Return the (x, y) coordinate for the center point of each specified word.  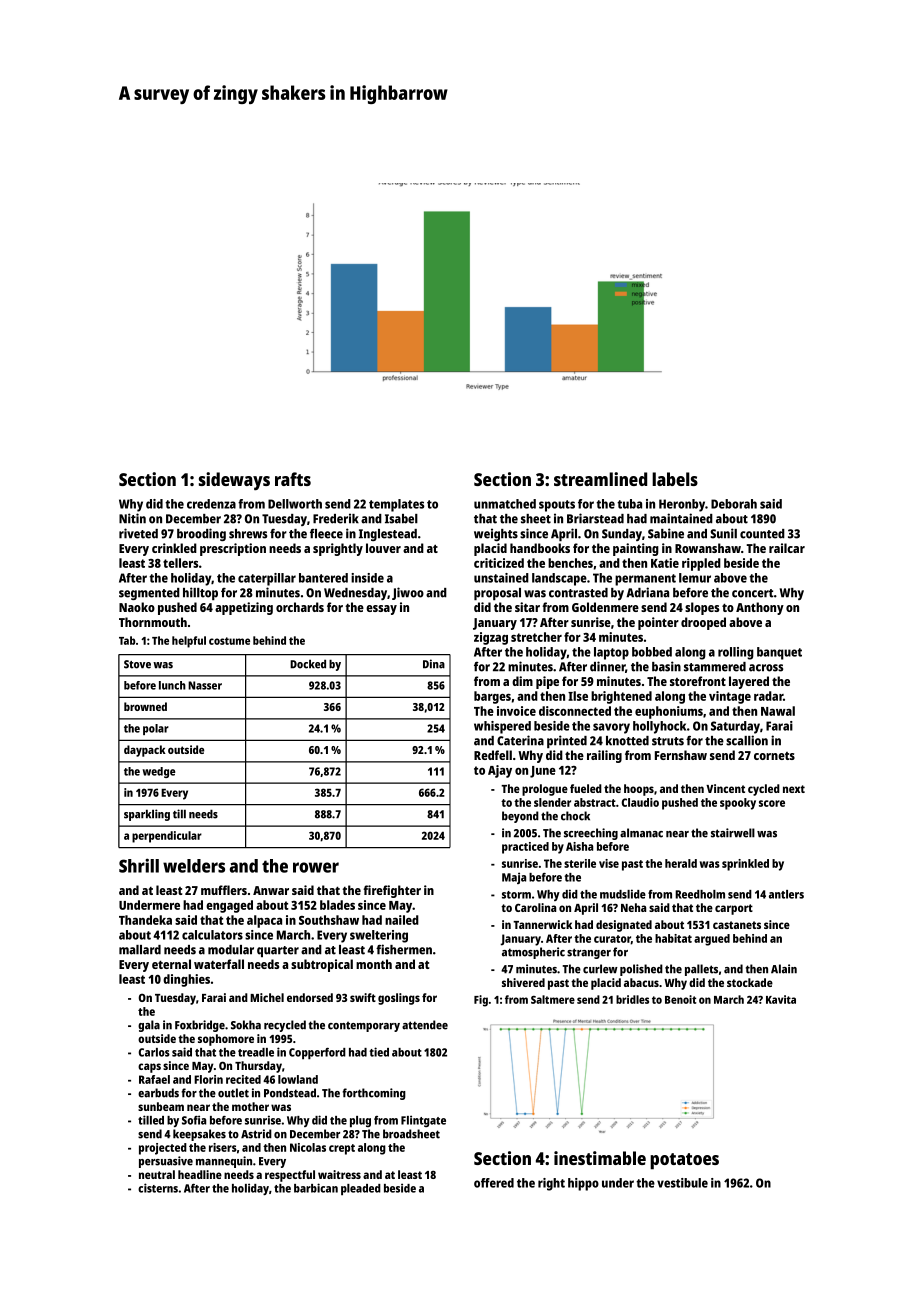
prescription (233, 549)
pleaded (361, 1189)
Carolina (535, 907)
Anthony (760, 608)
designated (624, 926)
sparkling (147, 815)
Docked (308, 664)
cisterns (158, 1188)
